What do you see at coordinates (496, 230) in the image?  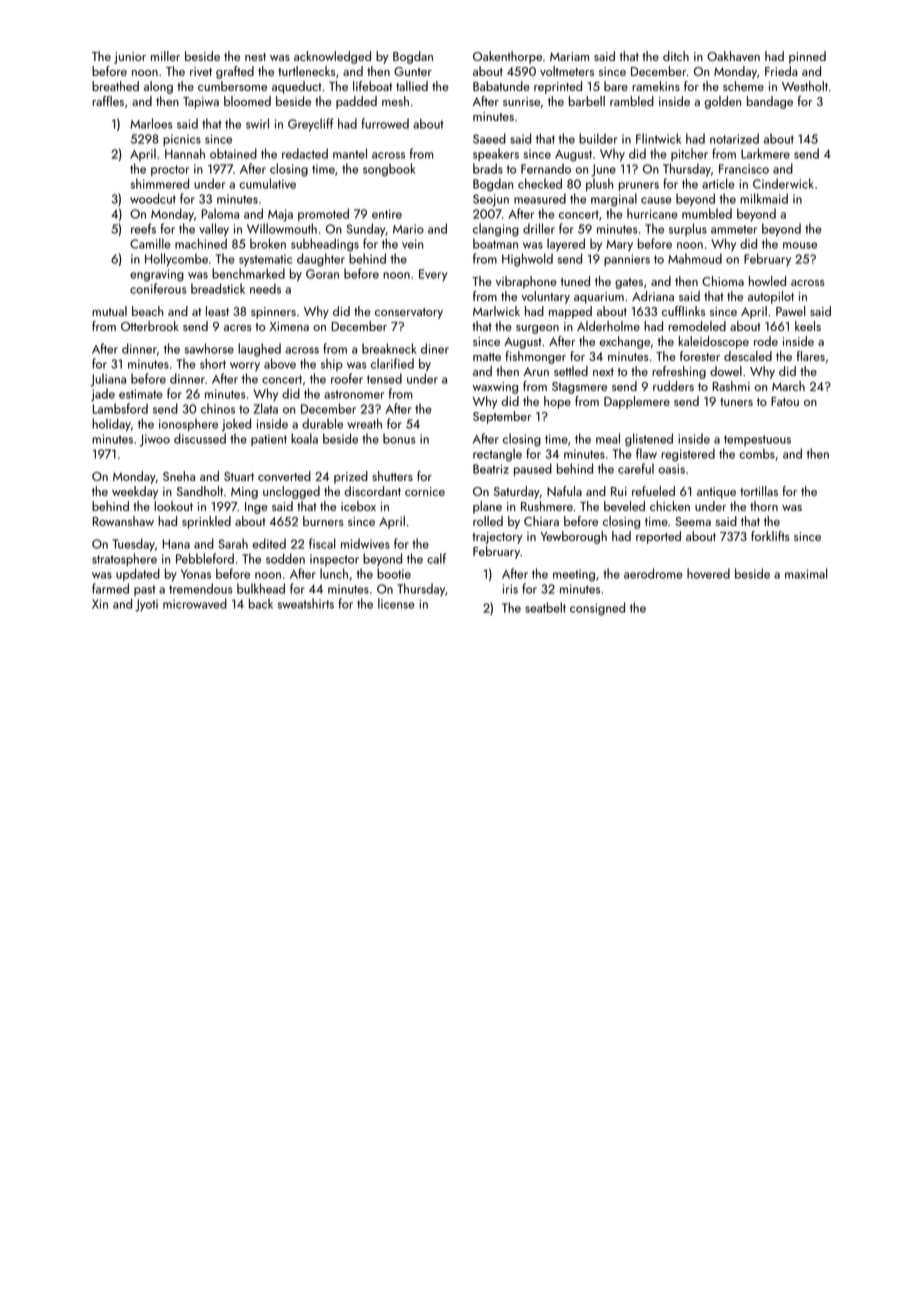 I see `clanging` at bounding box center [496, 230].
